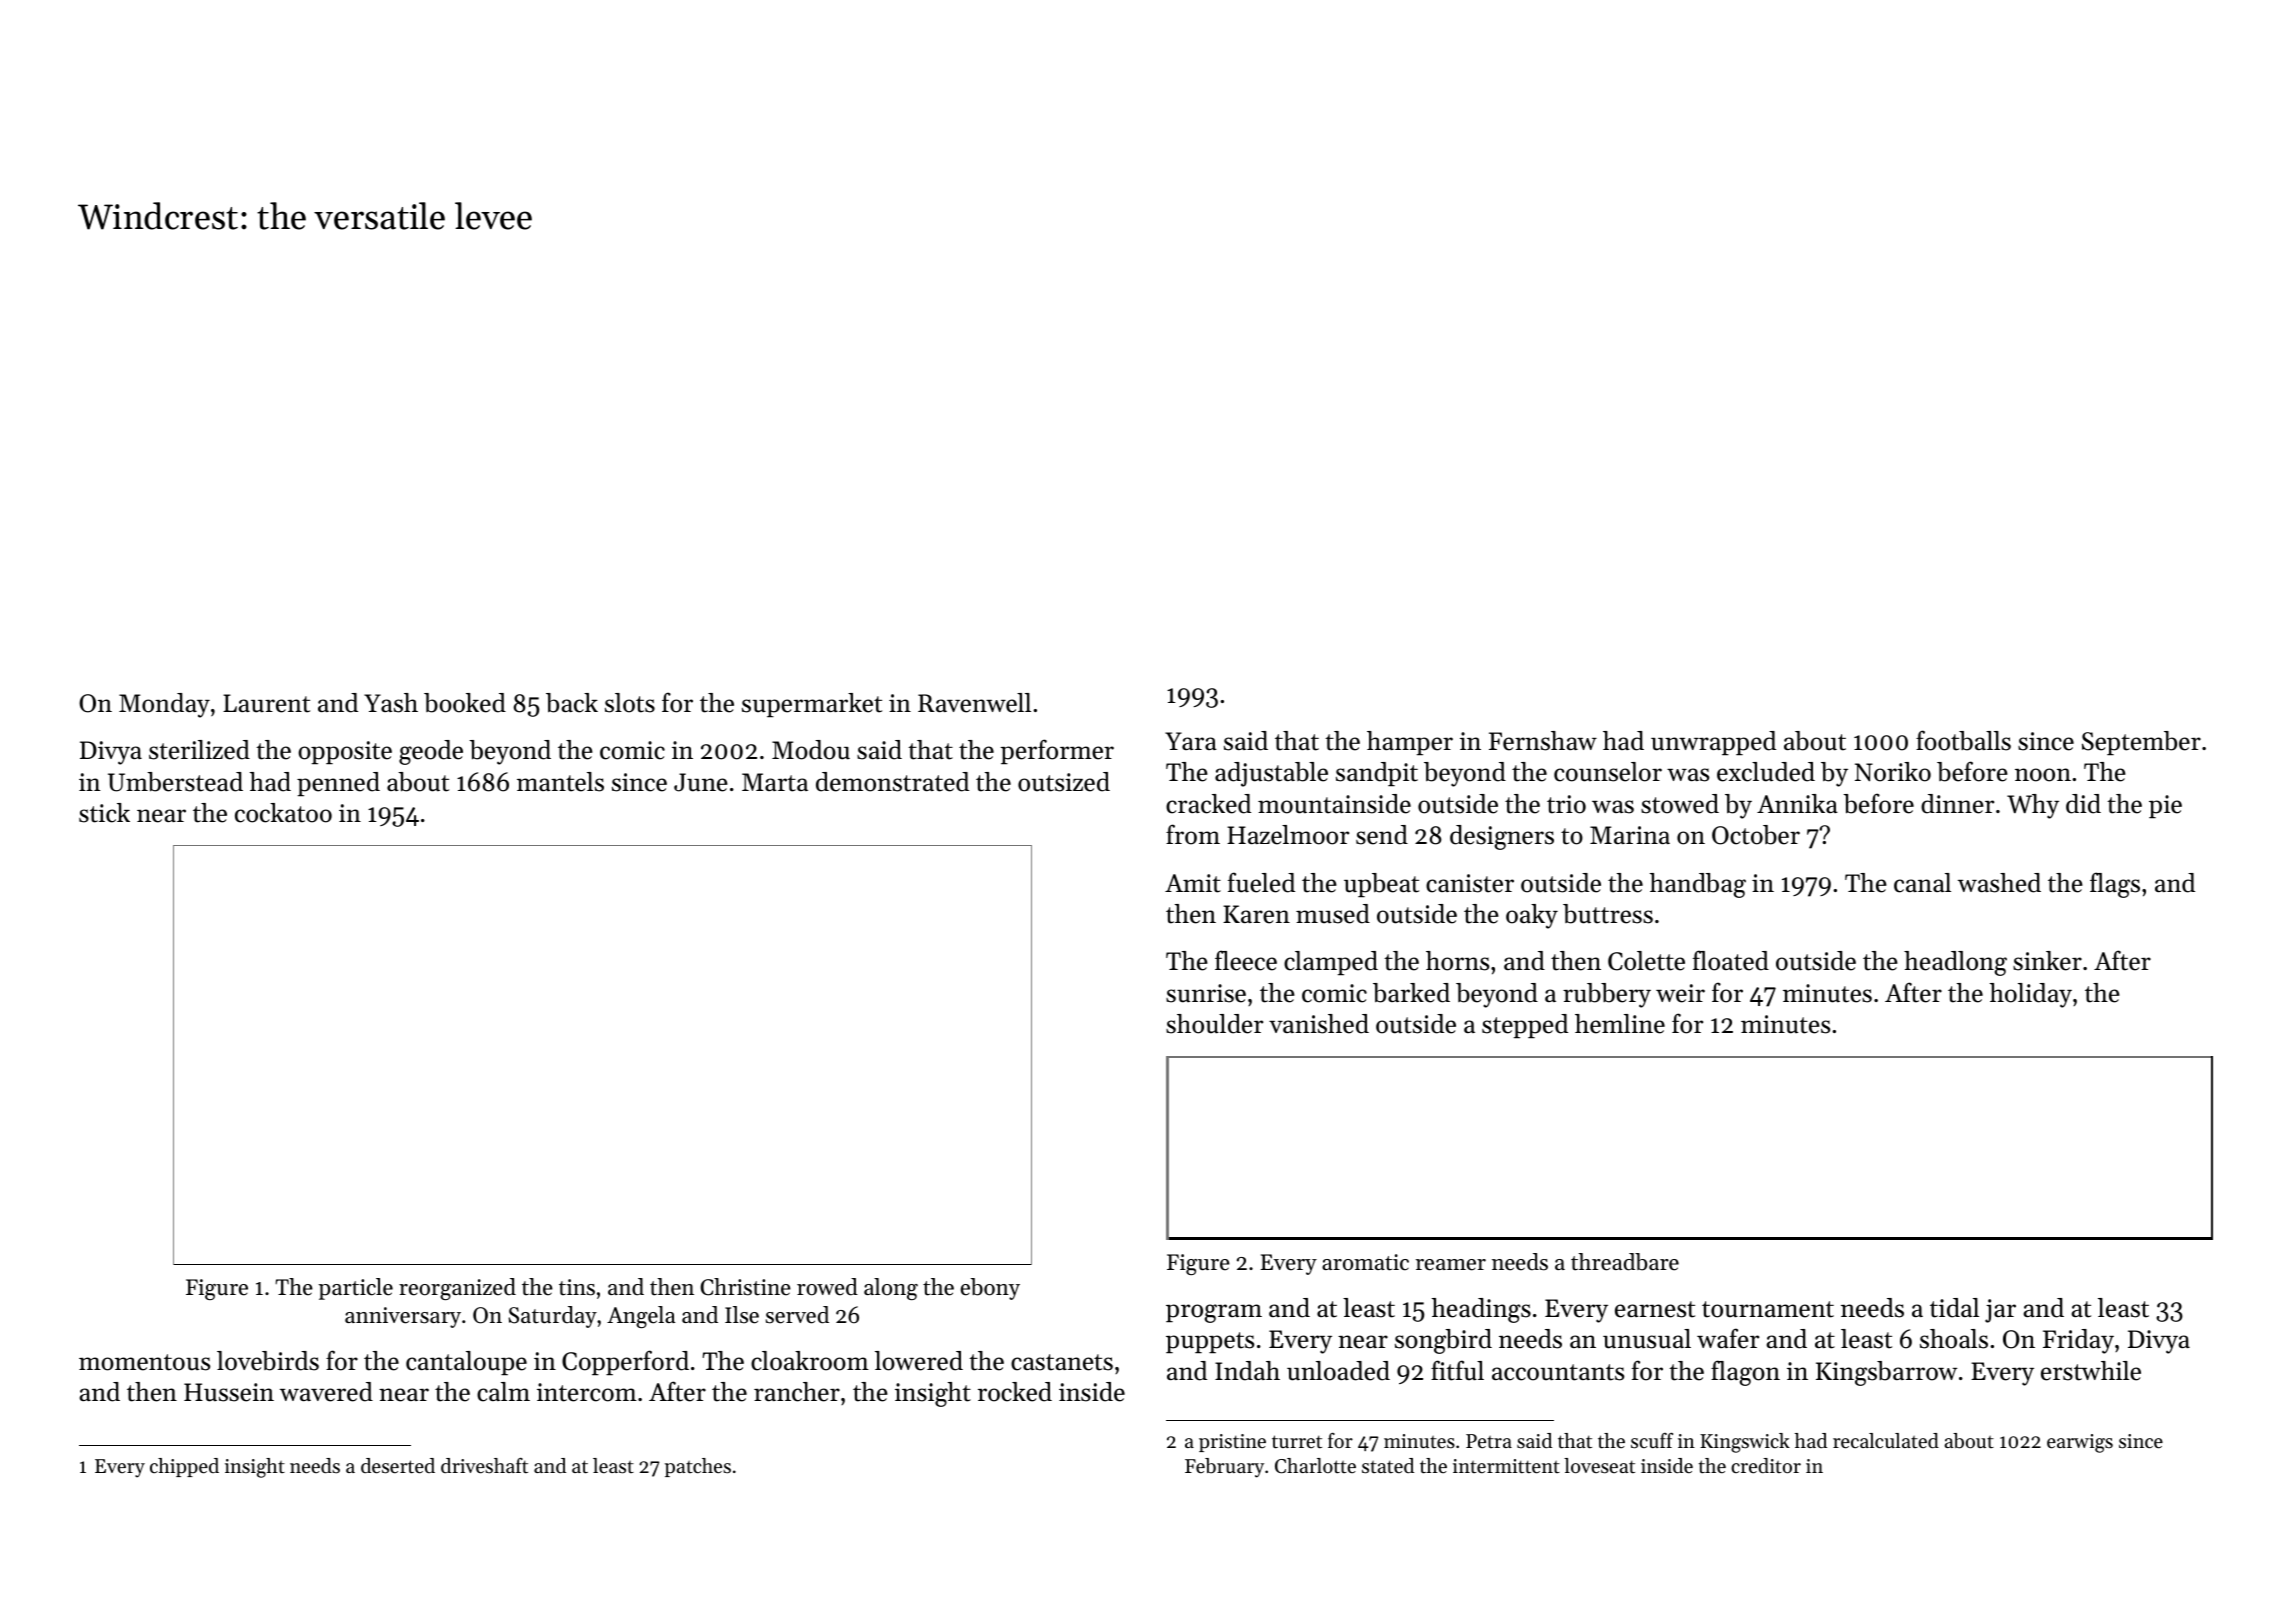 Image resolution: width=2292 pixels, height=1620 pixels. What do you see at coordinates (355, 1289) in the image?
I see `particle` at bounding box center [355, 1289].
